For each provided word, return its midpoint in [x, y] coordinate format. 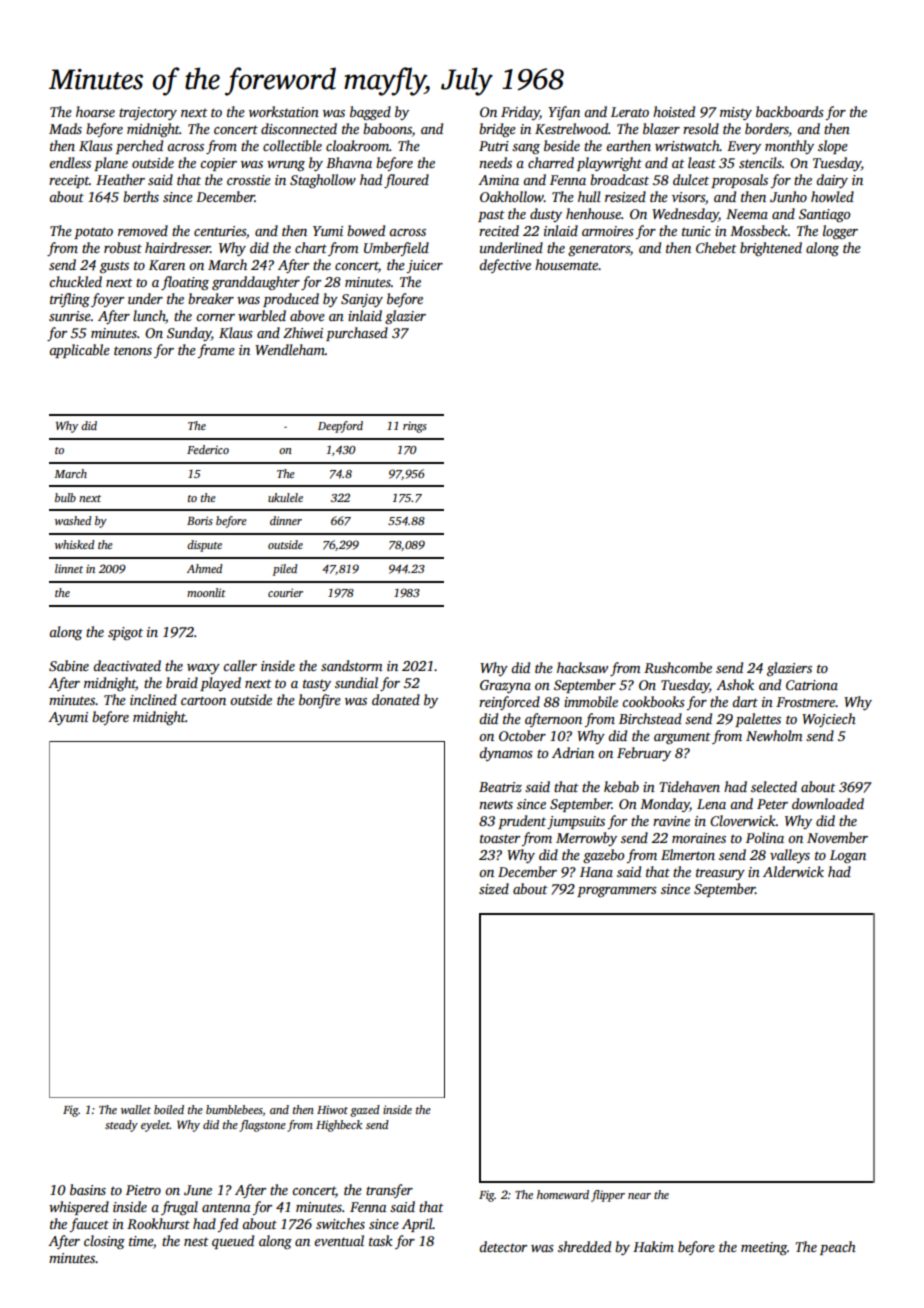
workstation [284, 111]
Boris [200, 520]
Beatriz [500, 787]
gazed [365, 1111]
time [141, 1241]
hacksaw [582, 667]
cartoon [203, 700]
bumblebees [234, 1110]
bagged [370, 113]
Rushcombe [678, 667]
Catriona [812, 685]
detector [503, 1246]
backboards [790, 111]
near [639, 1196]
